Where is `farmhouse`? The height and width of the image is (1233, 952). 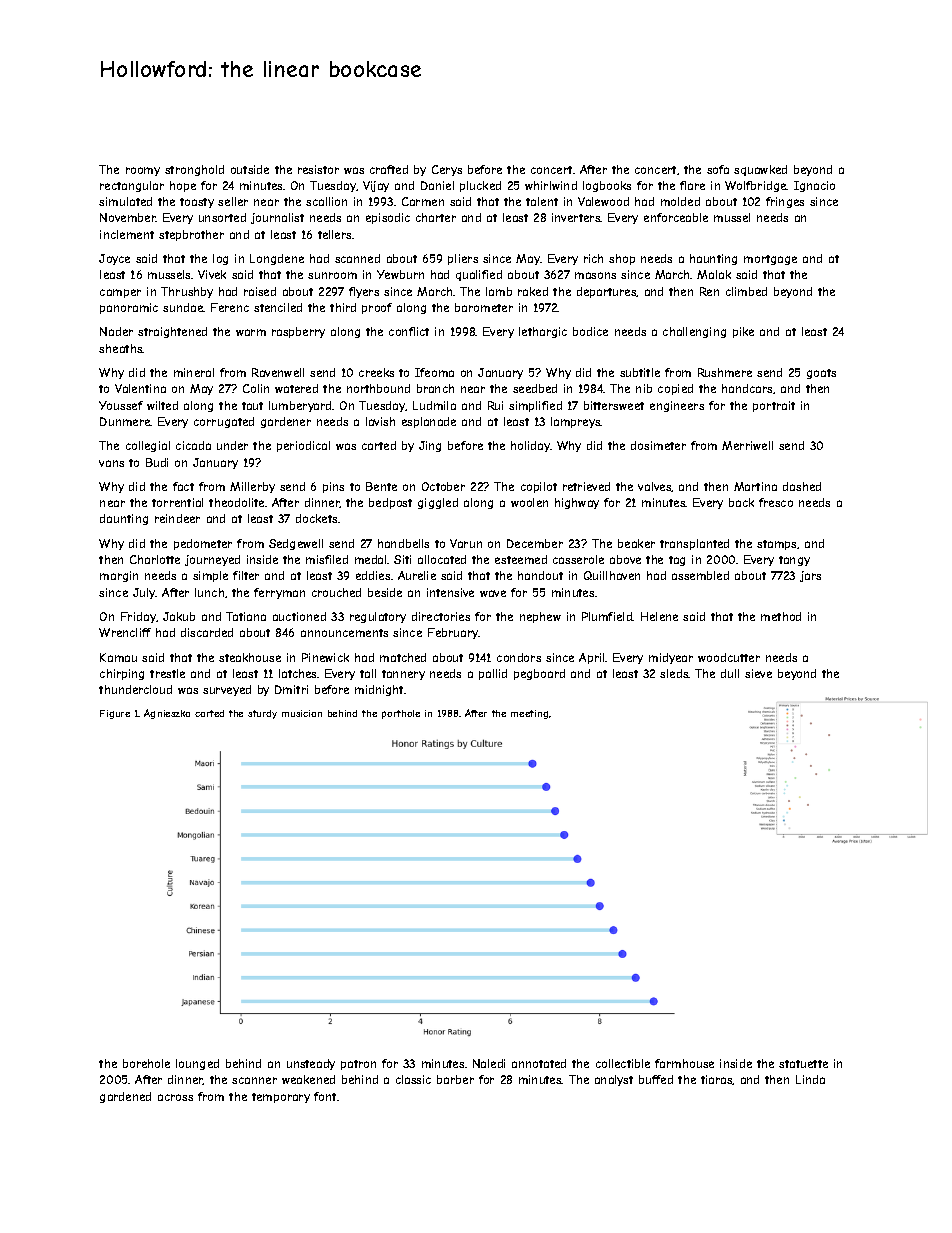
farmhouse is located at coordinates (684, 1063).
